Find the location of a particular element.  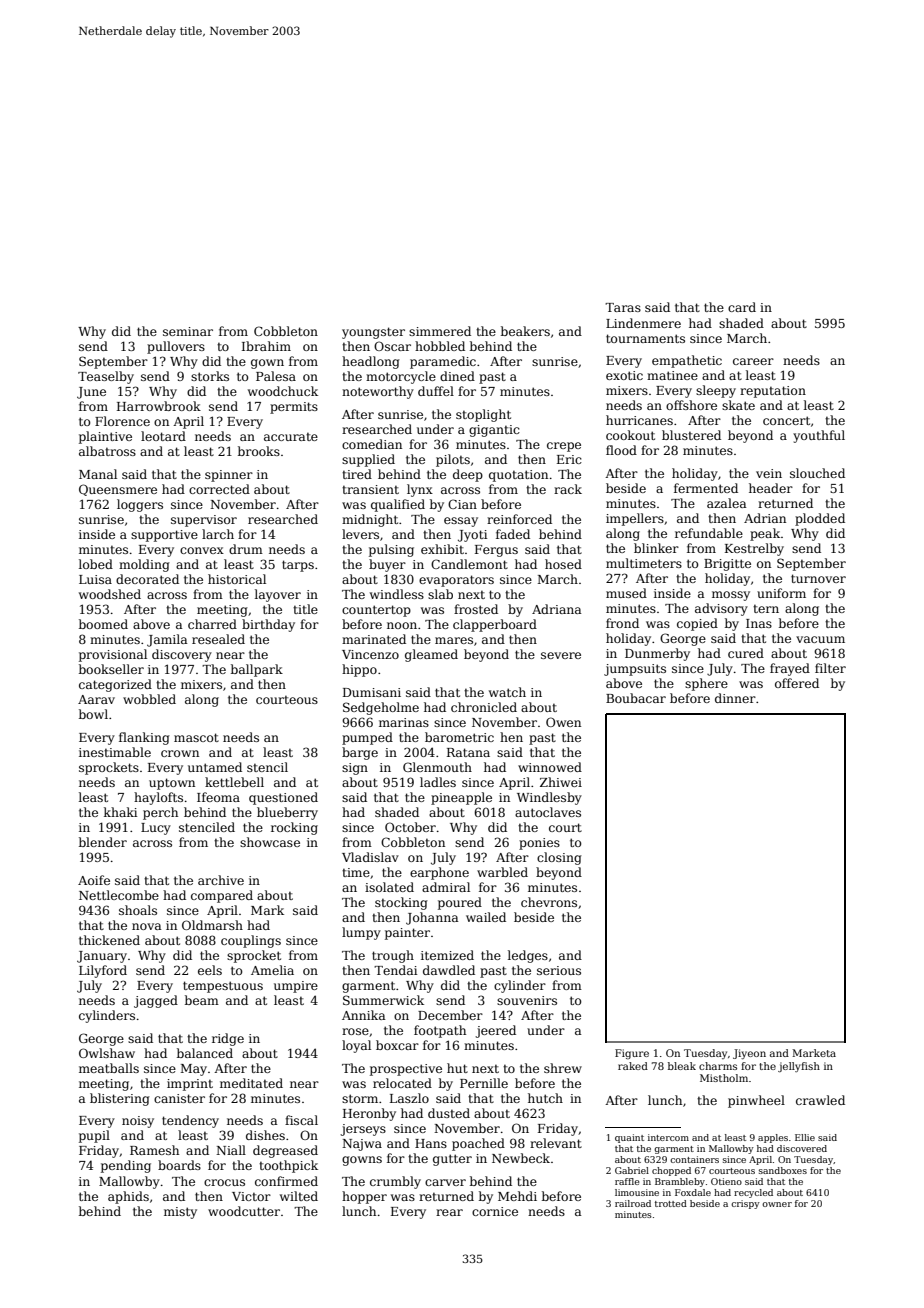

Mehdi is located at coordinates (517, 1196).
